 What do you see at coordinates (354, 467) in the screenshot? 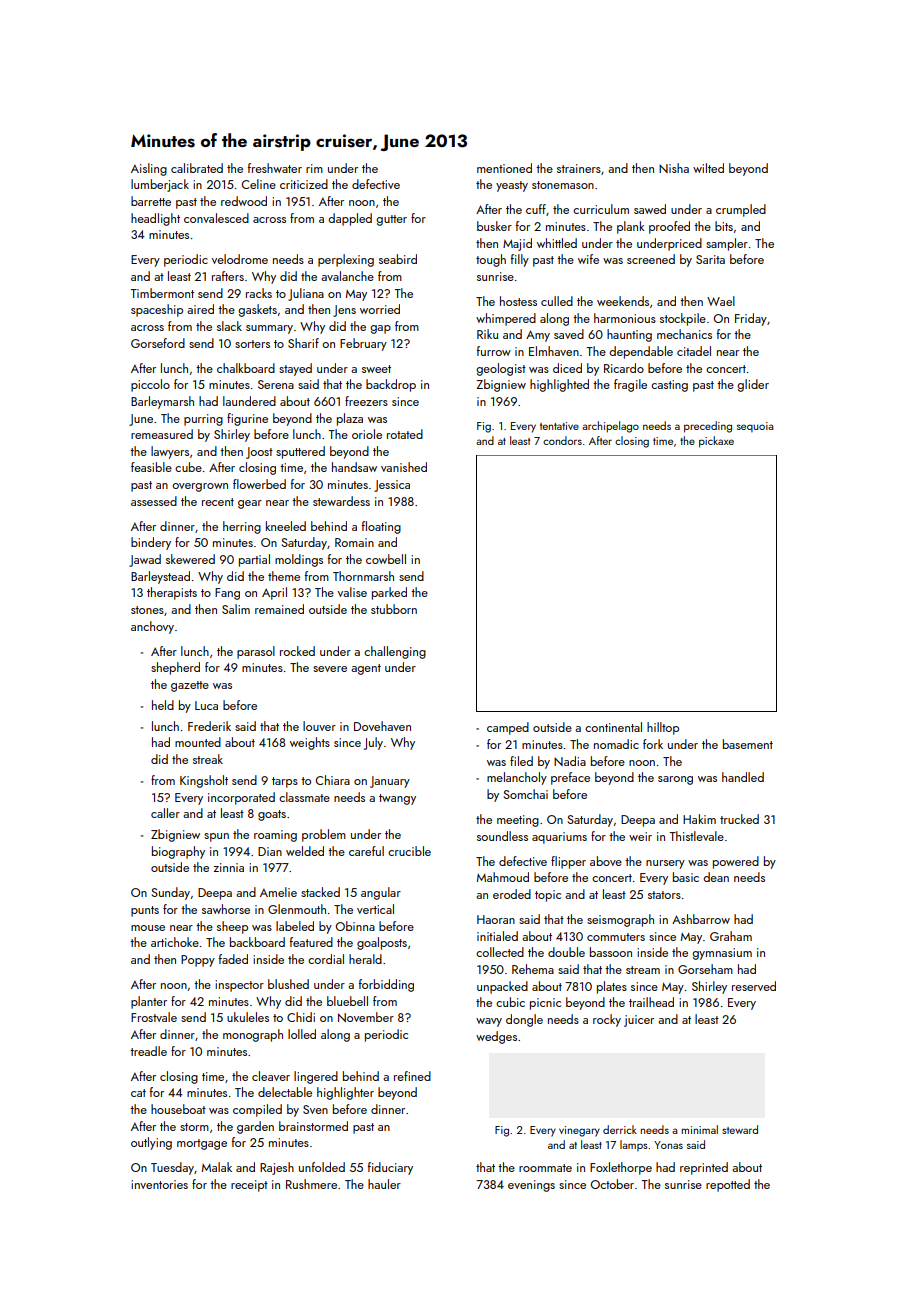
I see `handsaw` at bounding box center [354, 467].
